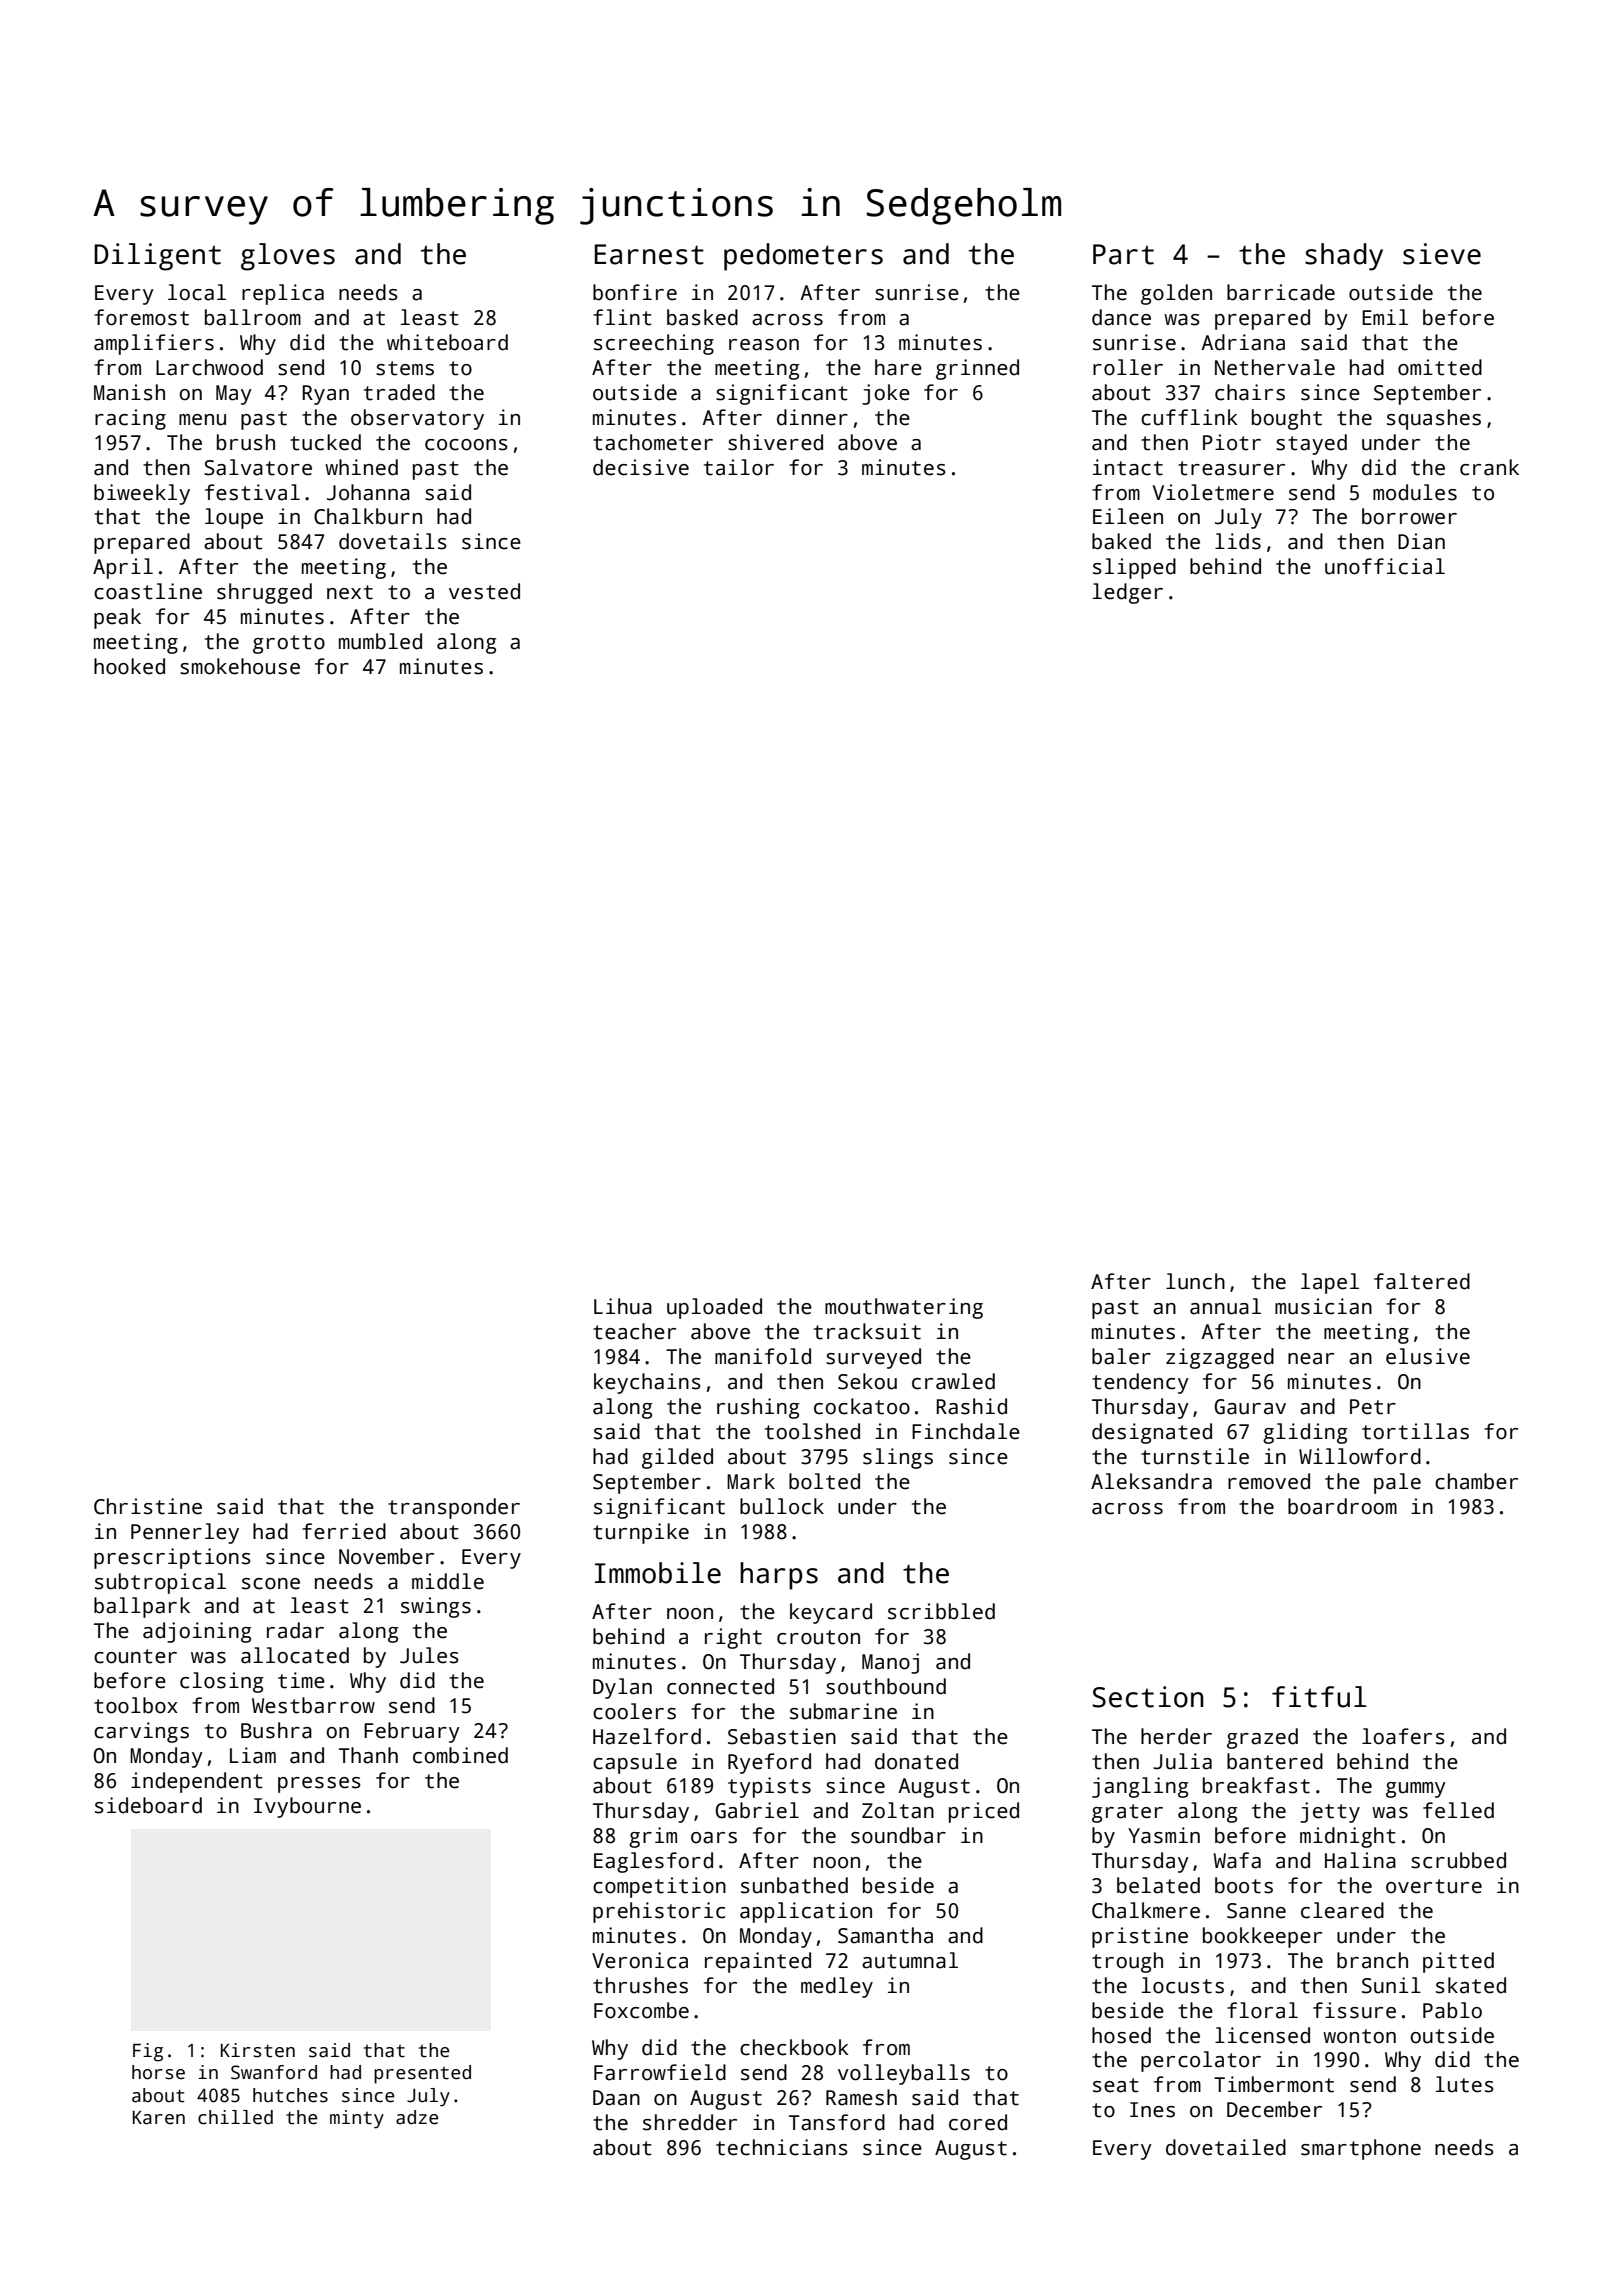 Image resolution: width=1620 pixels, height=2292 pixels. Describe the element at coordinates (148, 1506) in the page. I see `Christine` at that location.
